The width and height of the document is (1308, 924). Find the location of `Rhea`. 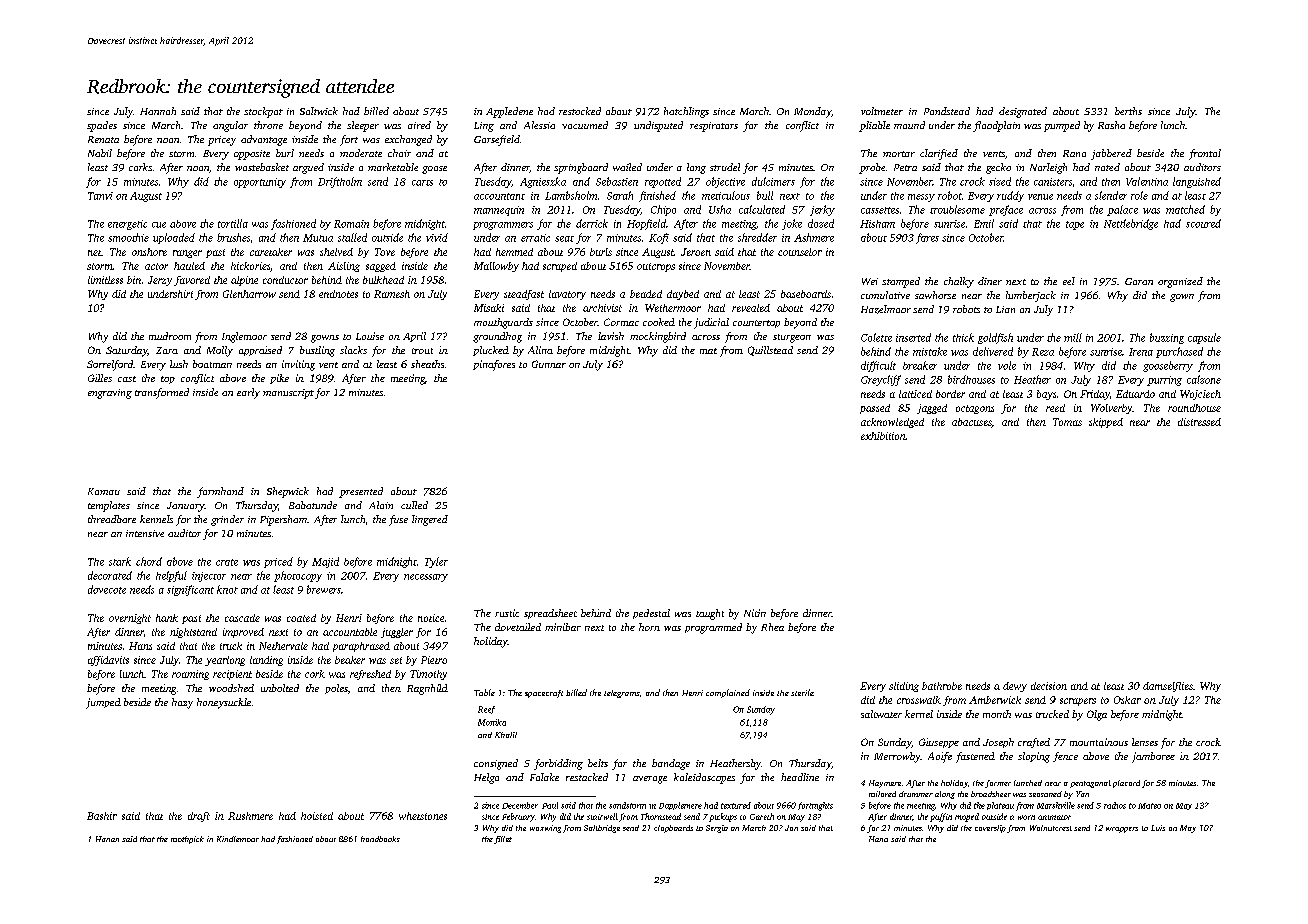

Rhea is located at coordinates (772, 627).
